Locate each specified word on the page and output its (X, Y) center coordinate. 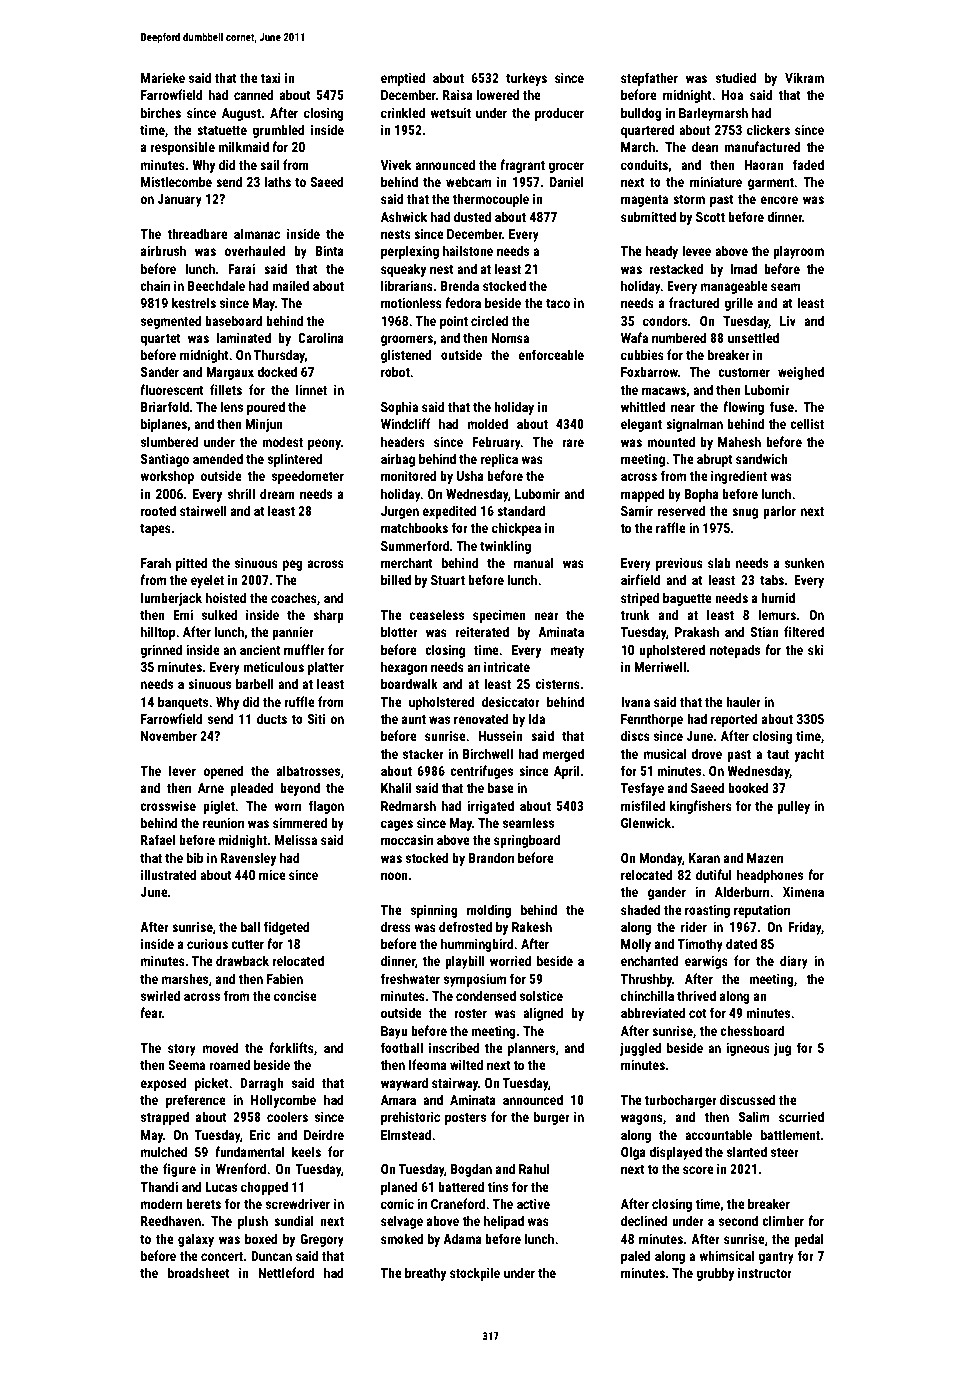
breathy (425, 1274)
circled (489, 320)
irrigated (490, 807)
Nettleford (286, 1272)
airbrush (163, 250)
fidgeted (287, 928)
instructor (765, 1273)
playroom (798, 252)
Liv (788, 321)
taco (558, 303)
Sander (160, 371)
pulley (793, 807)
